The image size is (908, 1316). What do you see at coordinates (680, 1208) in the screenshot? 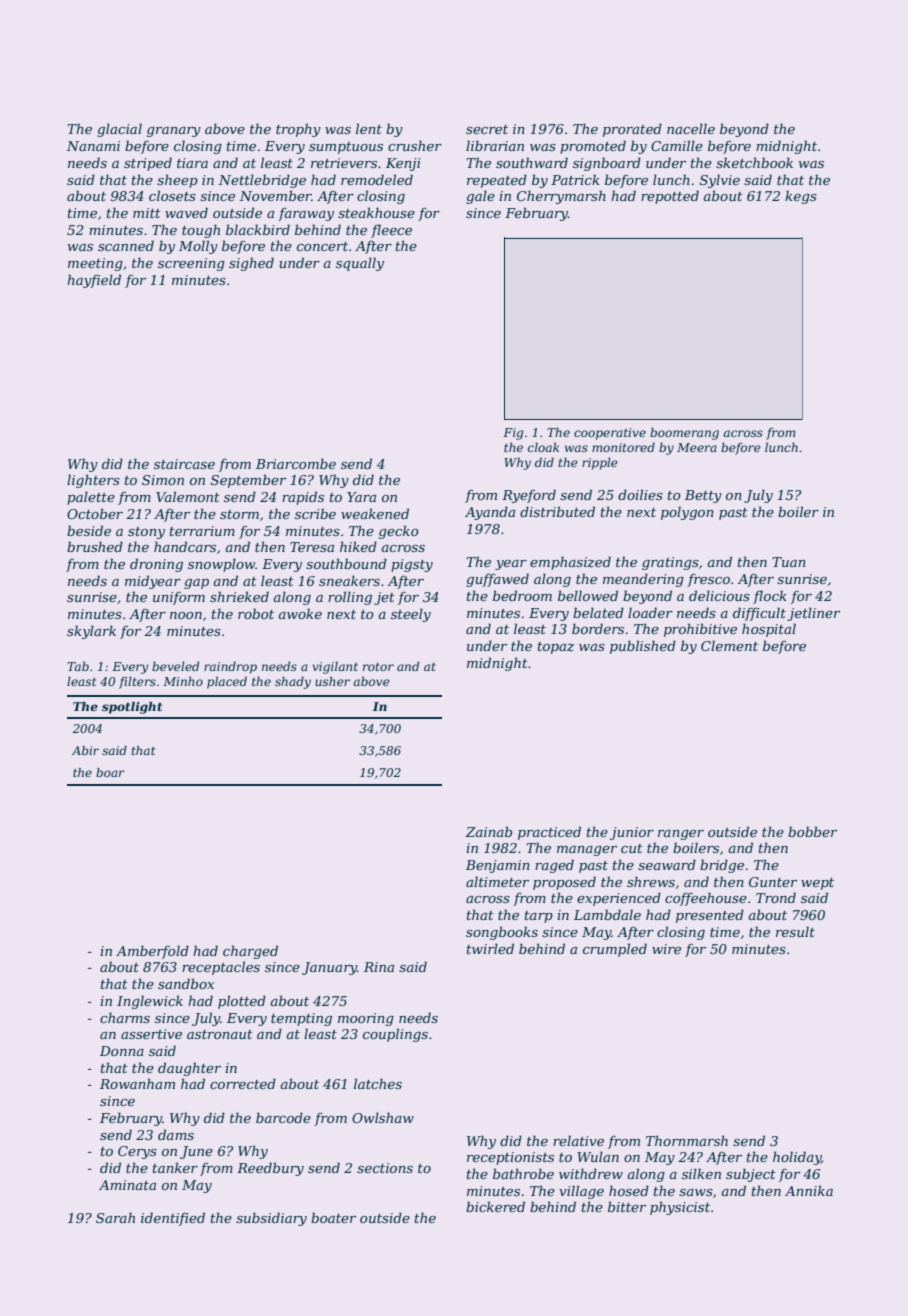
I see `physicist` at bounding box center [680, 1208].
